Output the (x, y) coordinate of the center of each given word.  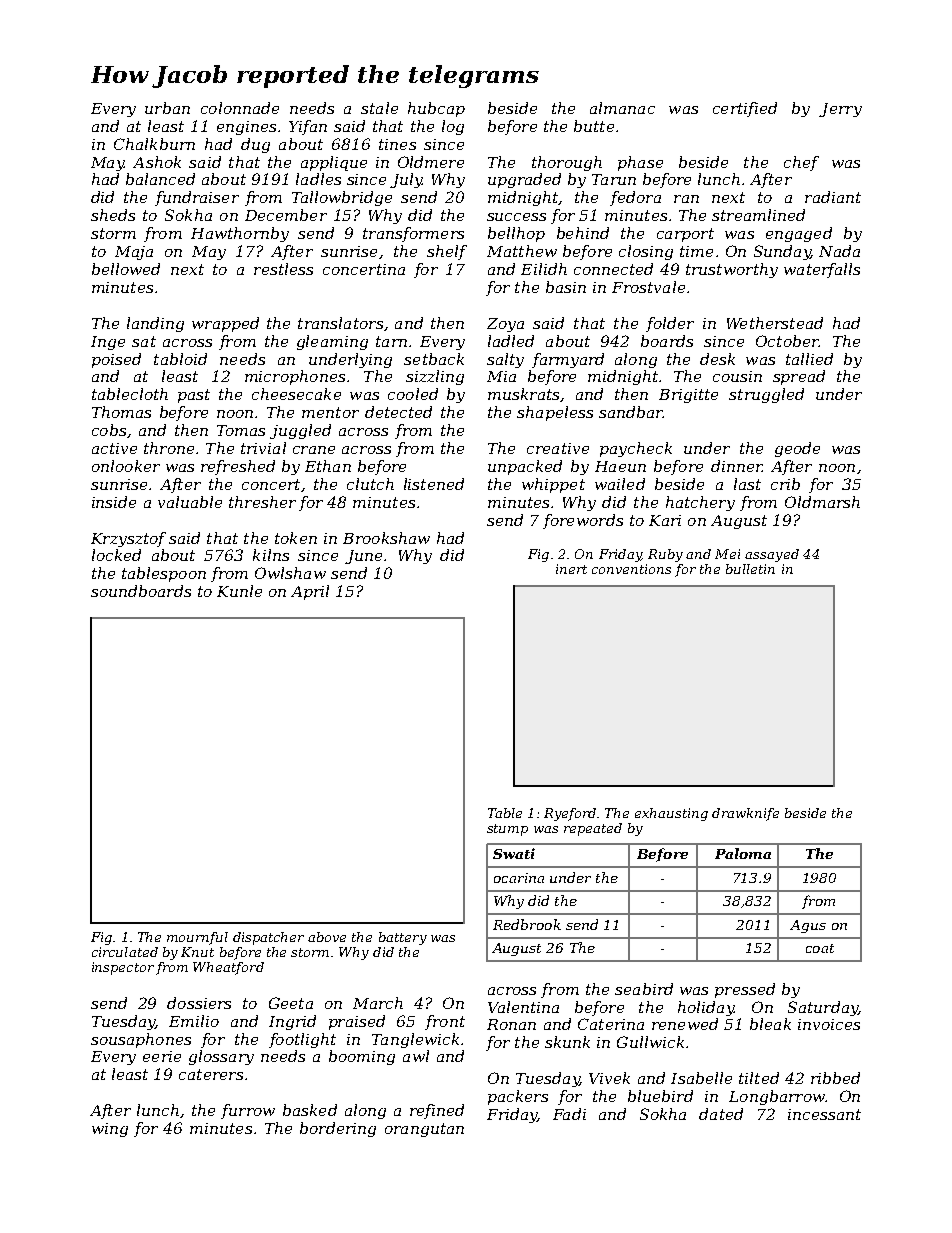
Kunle (239, 591)
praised (357, 1022)
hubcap (436, 109)
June (363, 557)
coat (820, 948)
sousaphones (141, 1040)
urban (167, 108)
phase (640, 163)
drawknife (745, 814)
